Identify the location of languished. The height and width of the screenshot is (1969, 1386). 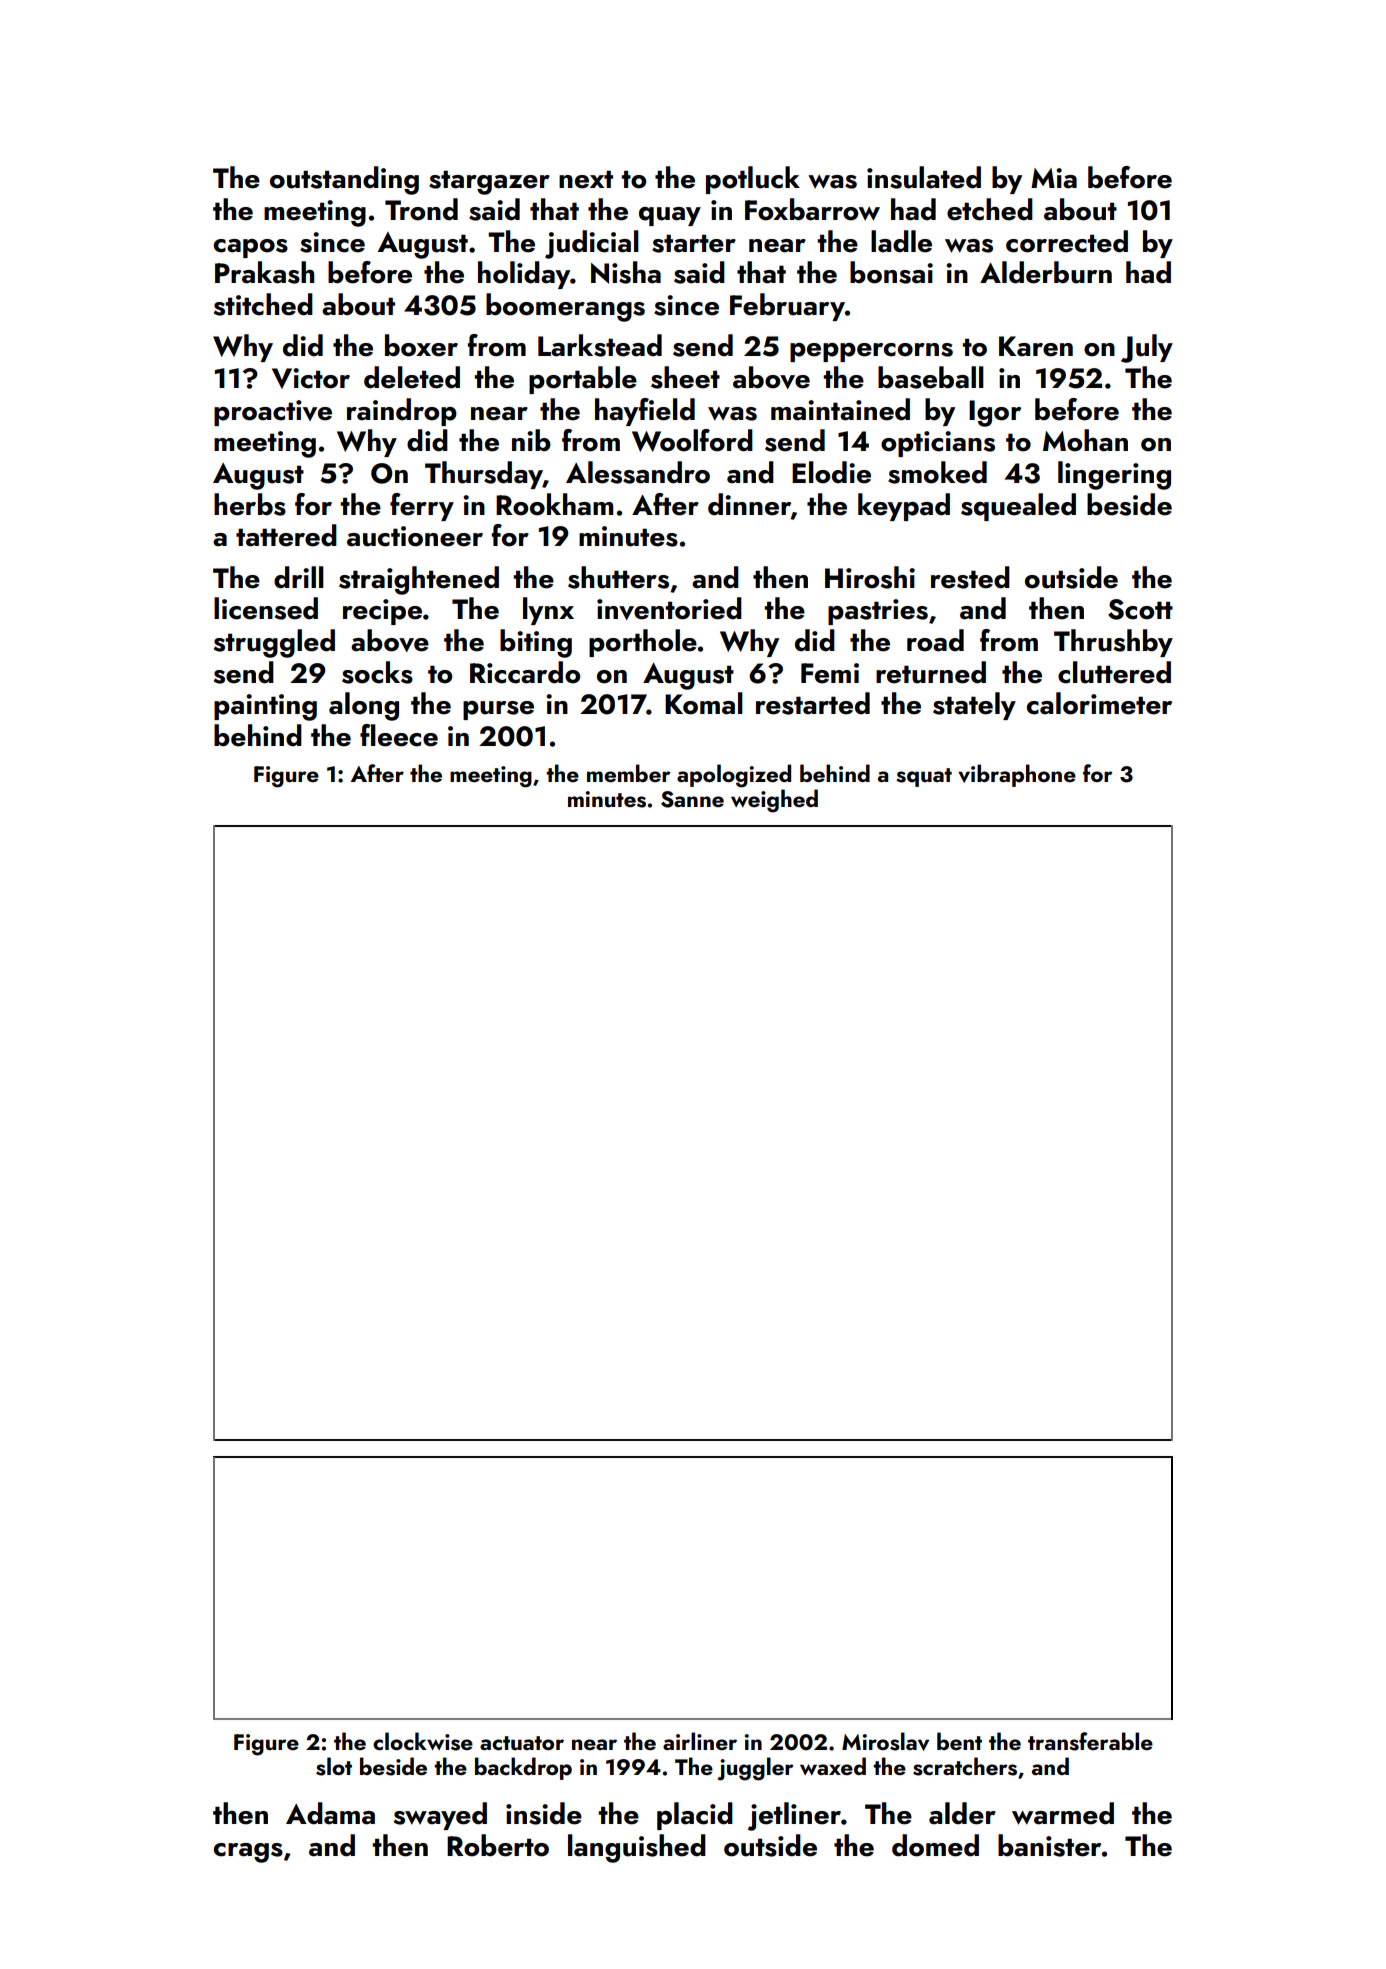
(637, 1848).
